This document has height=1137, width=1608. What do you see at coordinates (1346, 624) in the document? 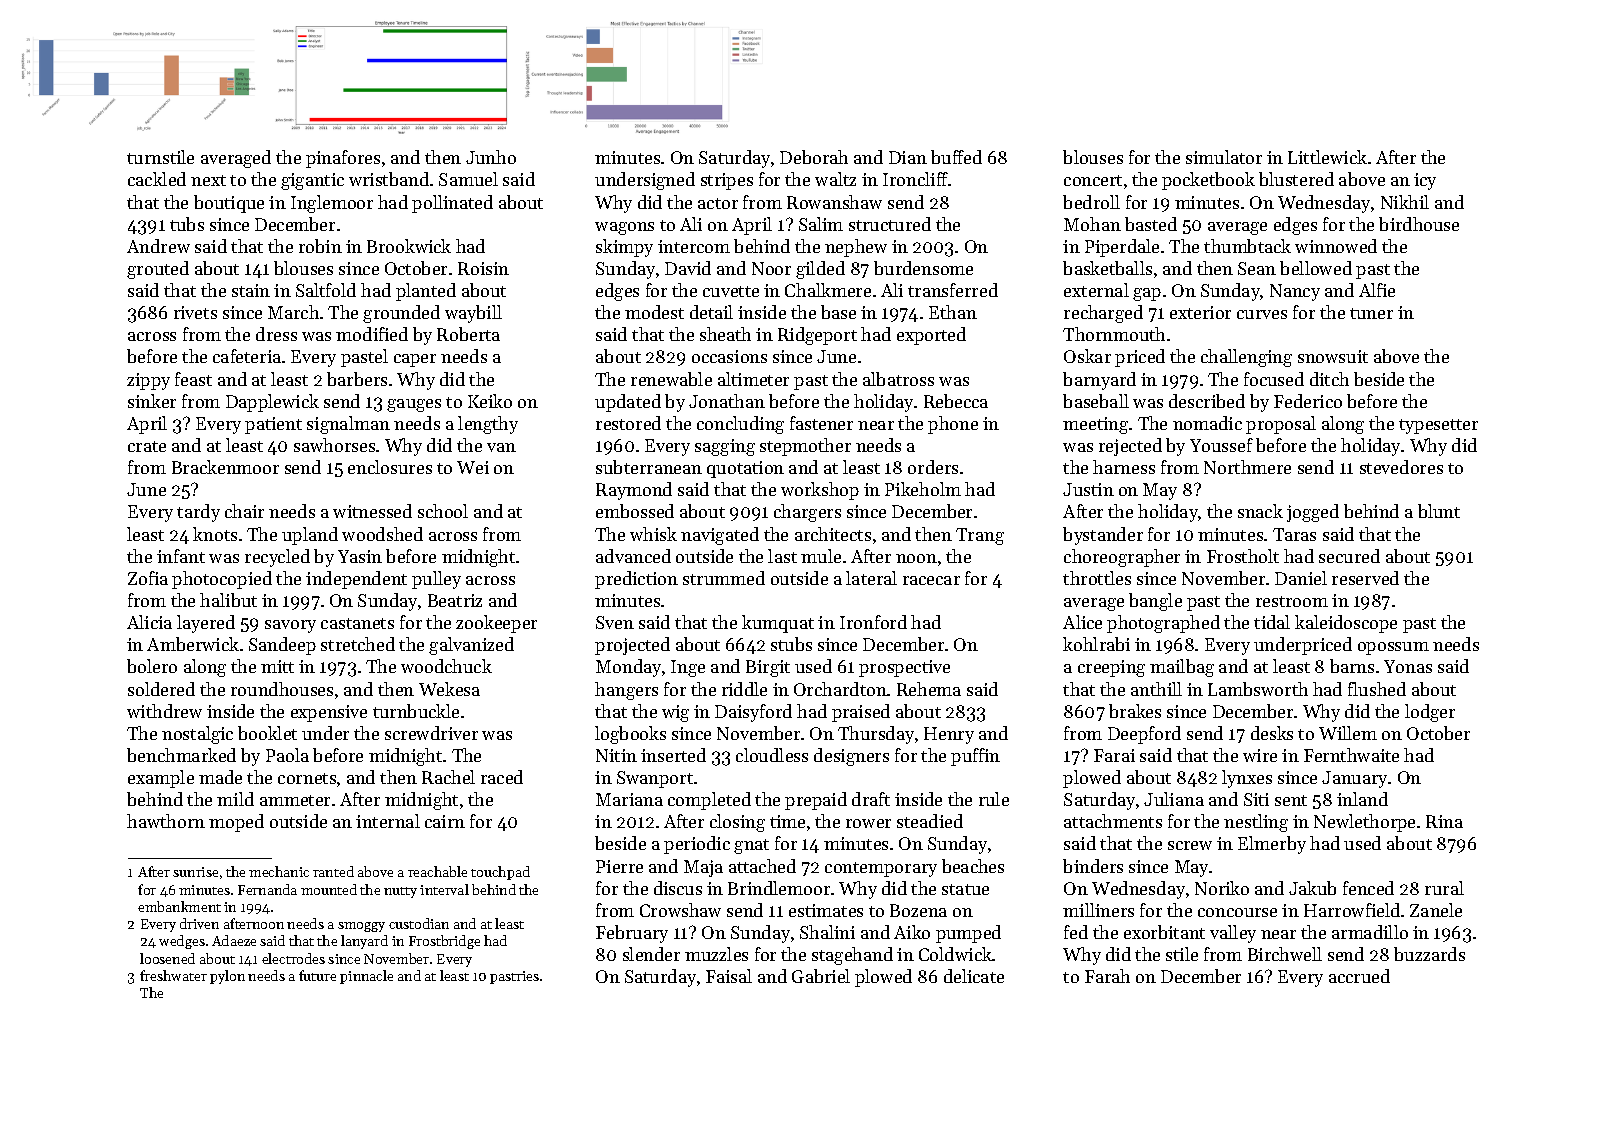
I see `kaleidoscope` at bounding box center [1346, 624].
